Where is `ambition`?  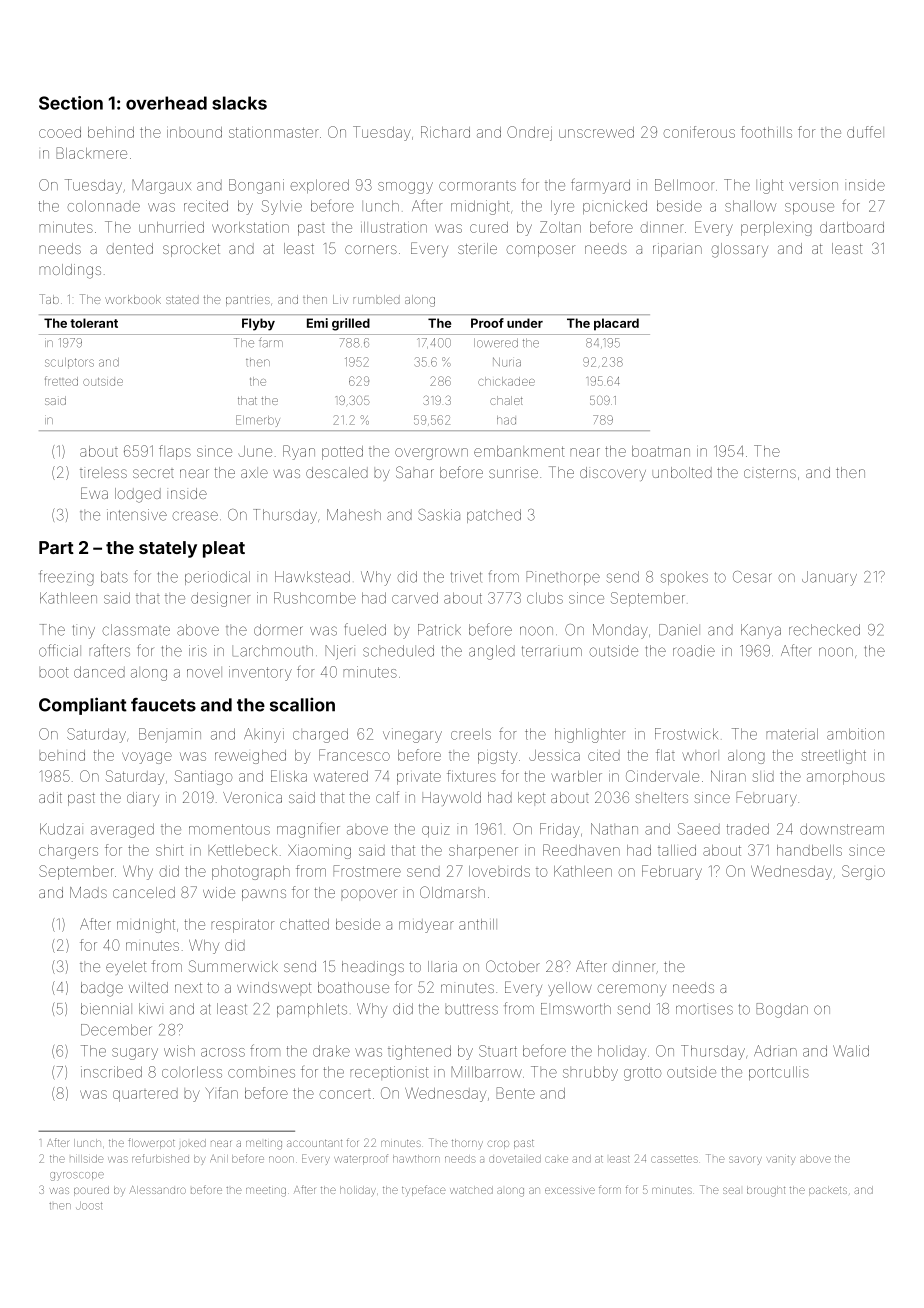
ambition is located at coordinates (855, 734).
